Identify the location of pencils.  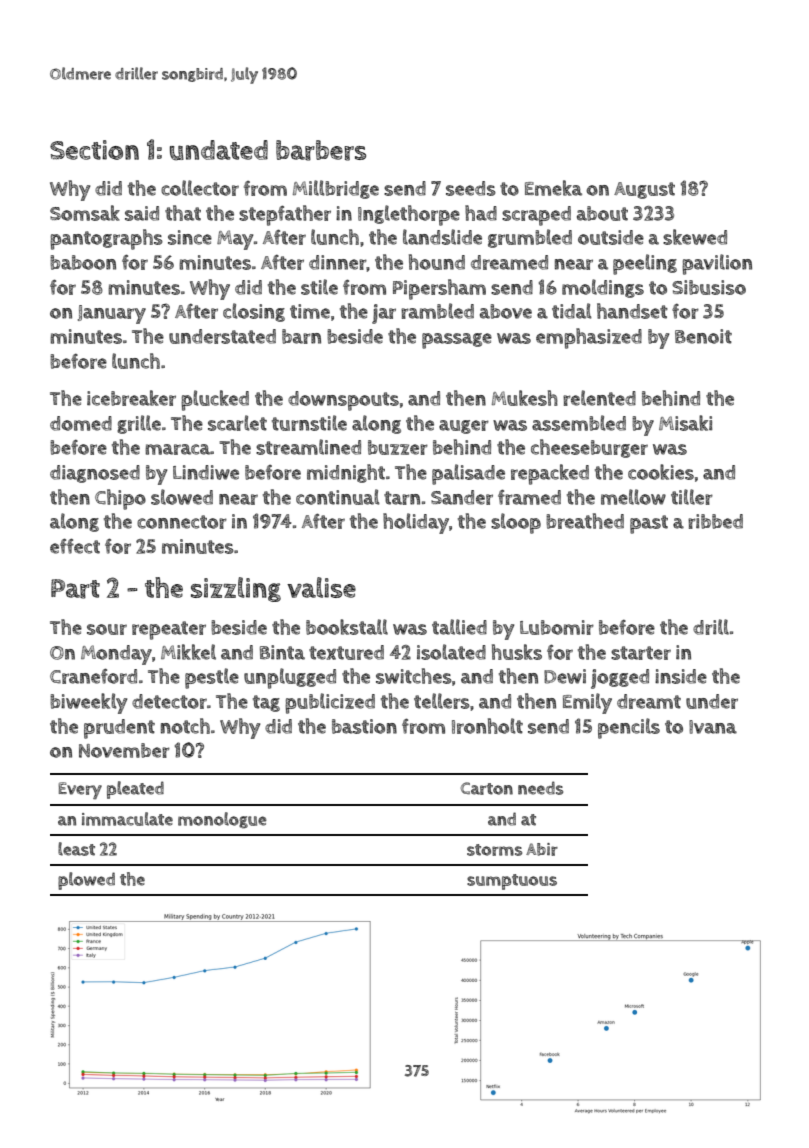
(629, 728).
